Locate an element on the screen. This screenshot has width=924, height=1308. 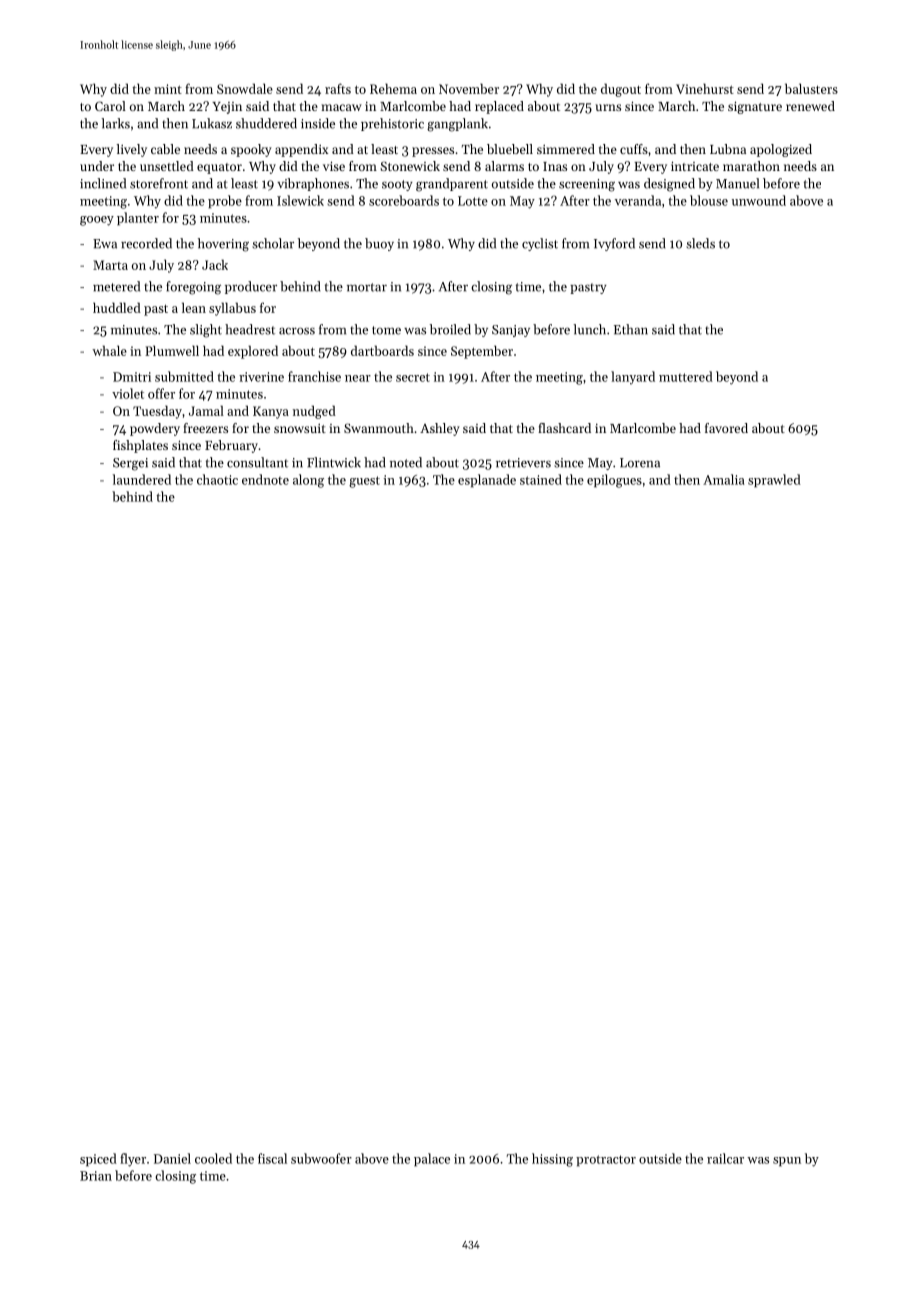
designed is located at coordinates (669, 185).
